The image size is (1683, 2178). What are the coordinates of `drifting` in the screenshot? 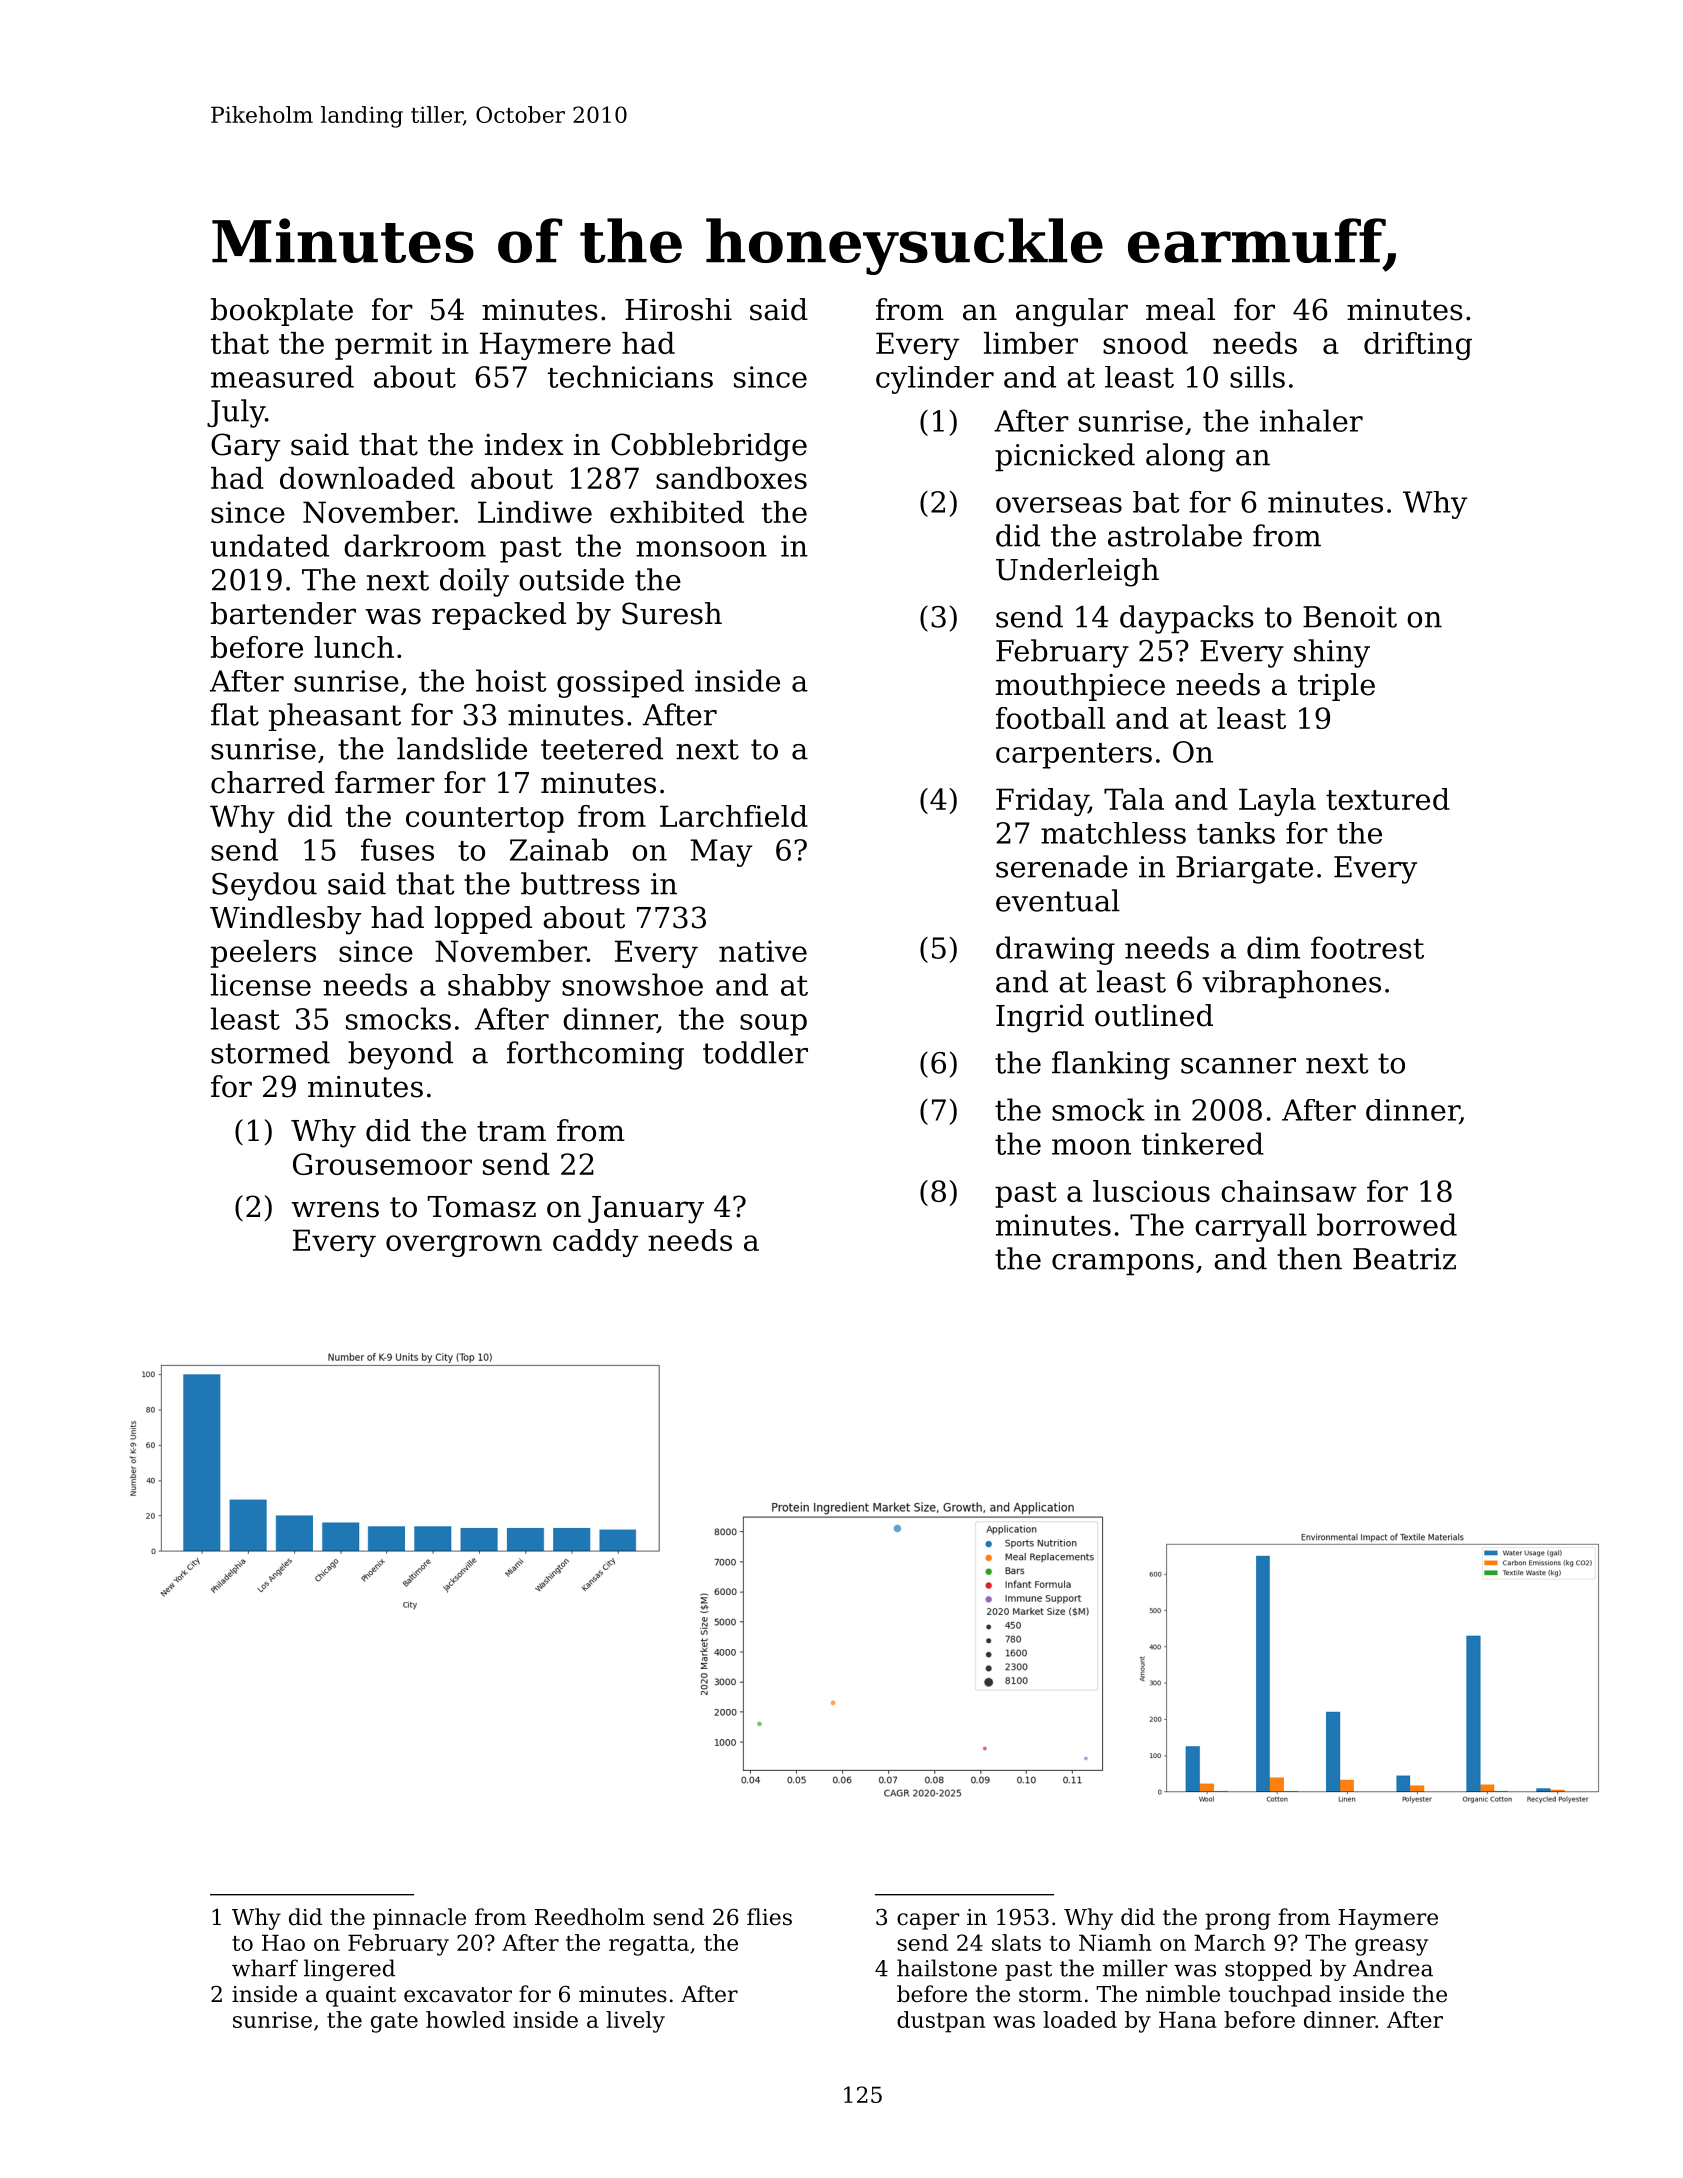 It's located at (1418, 346).
